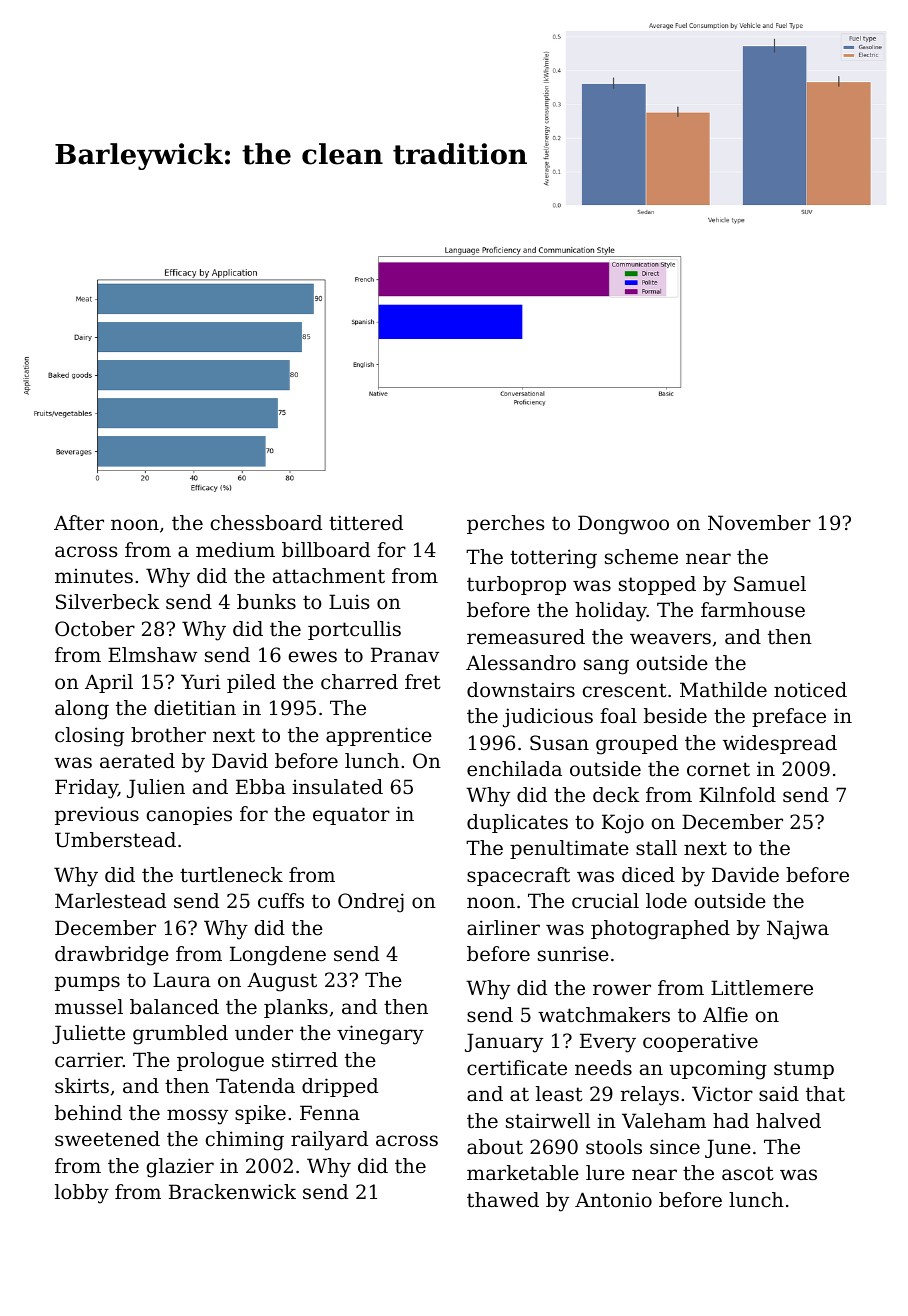 The image size is (908, 1316). What do you see at coordinates (623, 525) in the image?
I see `Dongwoo` at bounding box center [623, 525].
